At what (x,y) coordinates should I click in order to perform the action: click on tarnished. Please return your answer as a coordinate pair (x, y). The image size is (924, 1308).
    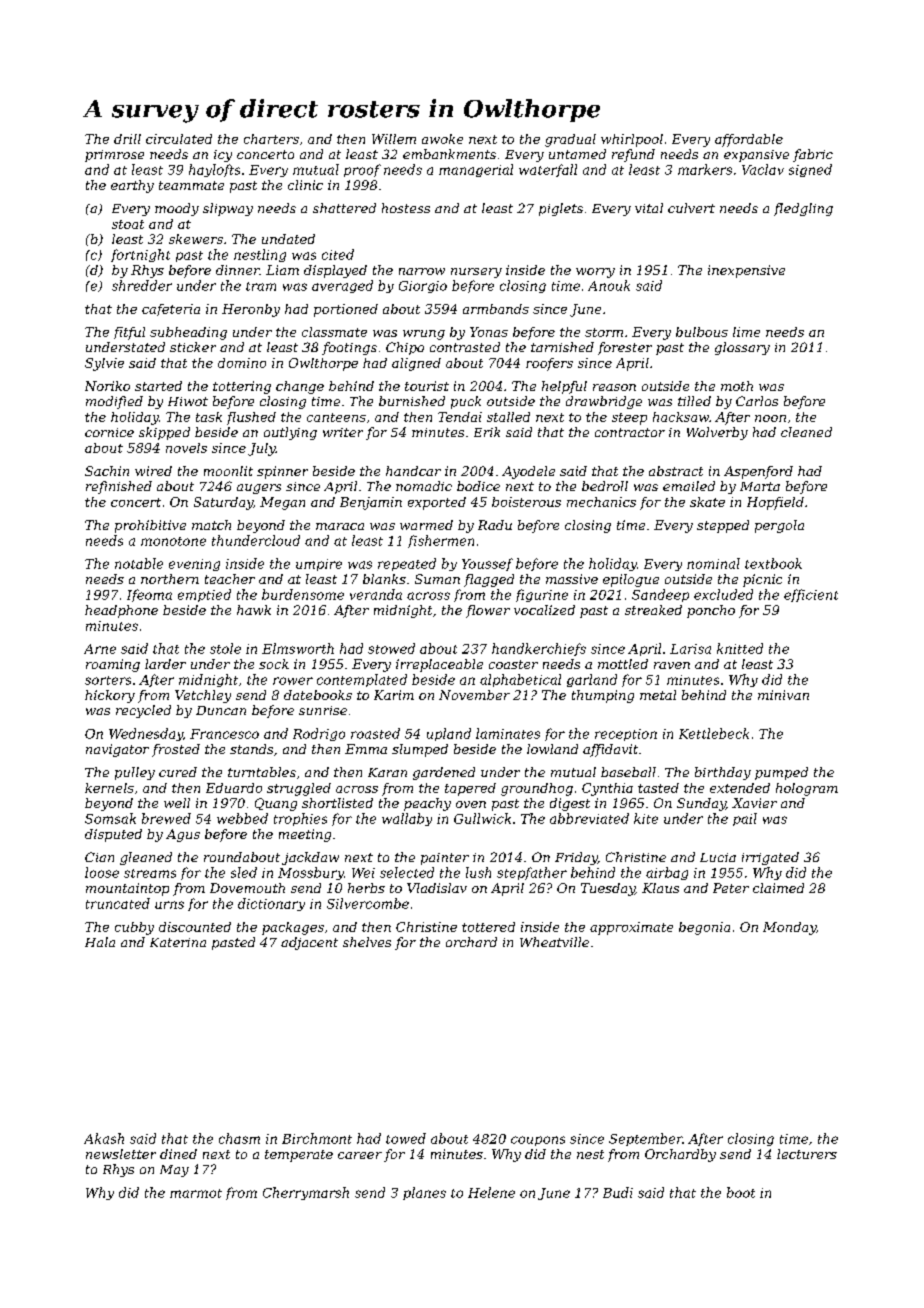
    Looking at the image, I should click on (562, 347).
